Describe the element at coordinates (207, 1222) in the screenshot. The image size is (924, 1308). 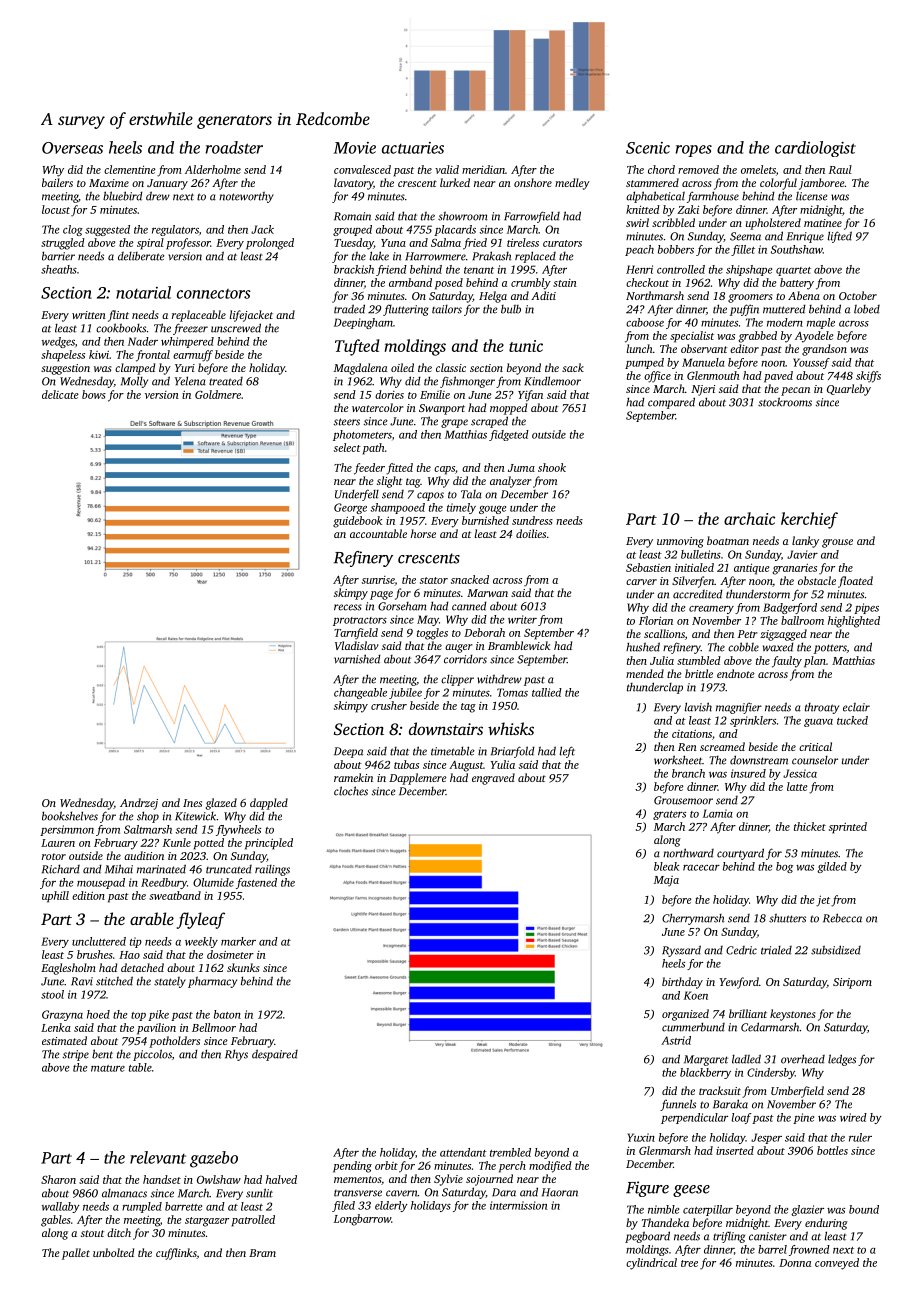
I see `stargazer` at that location.
